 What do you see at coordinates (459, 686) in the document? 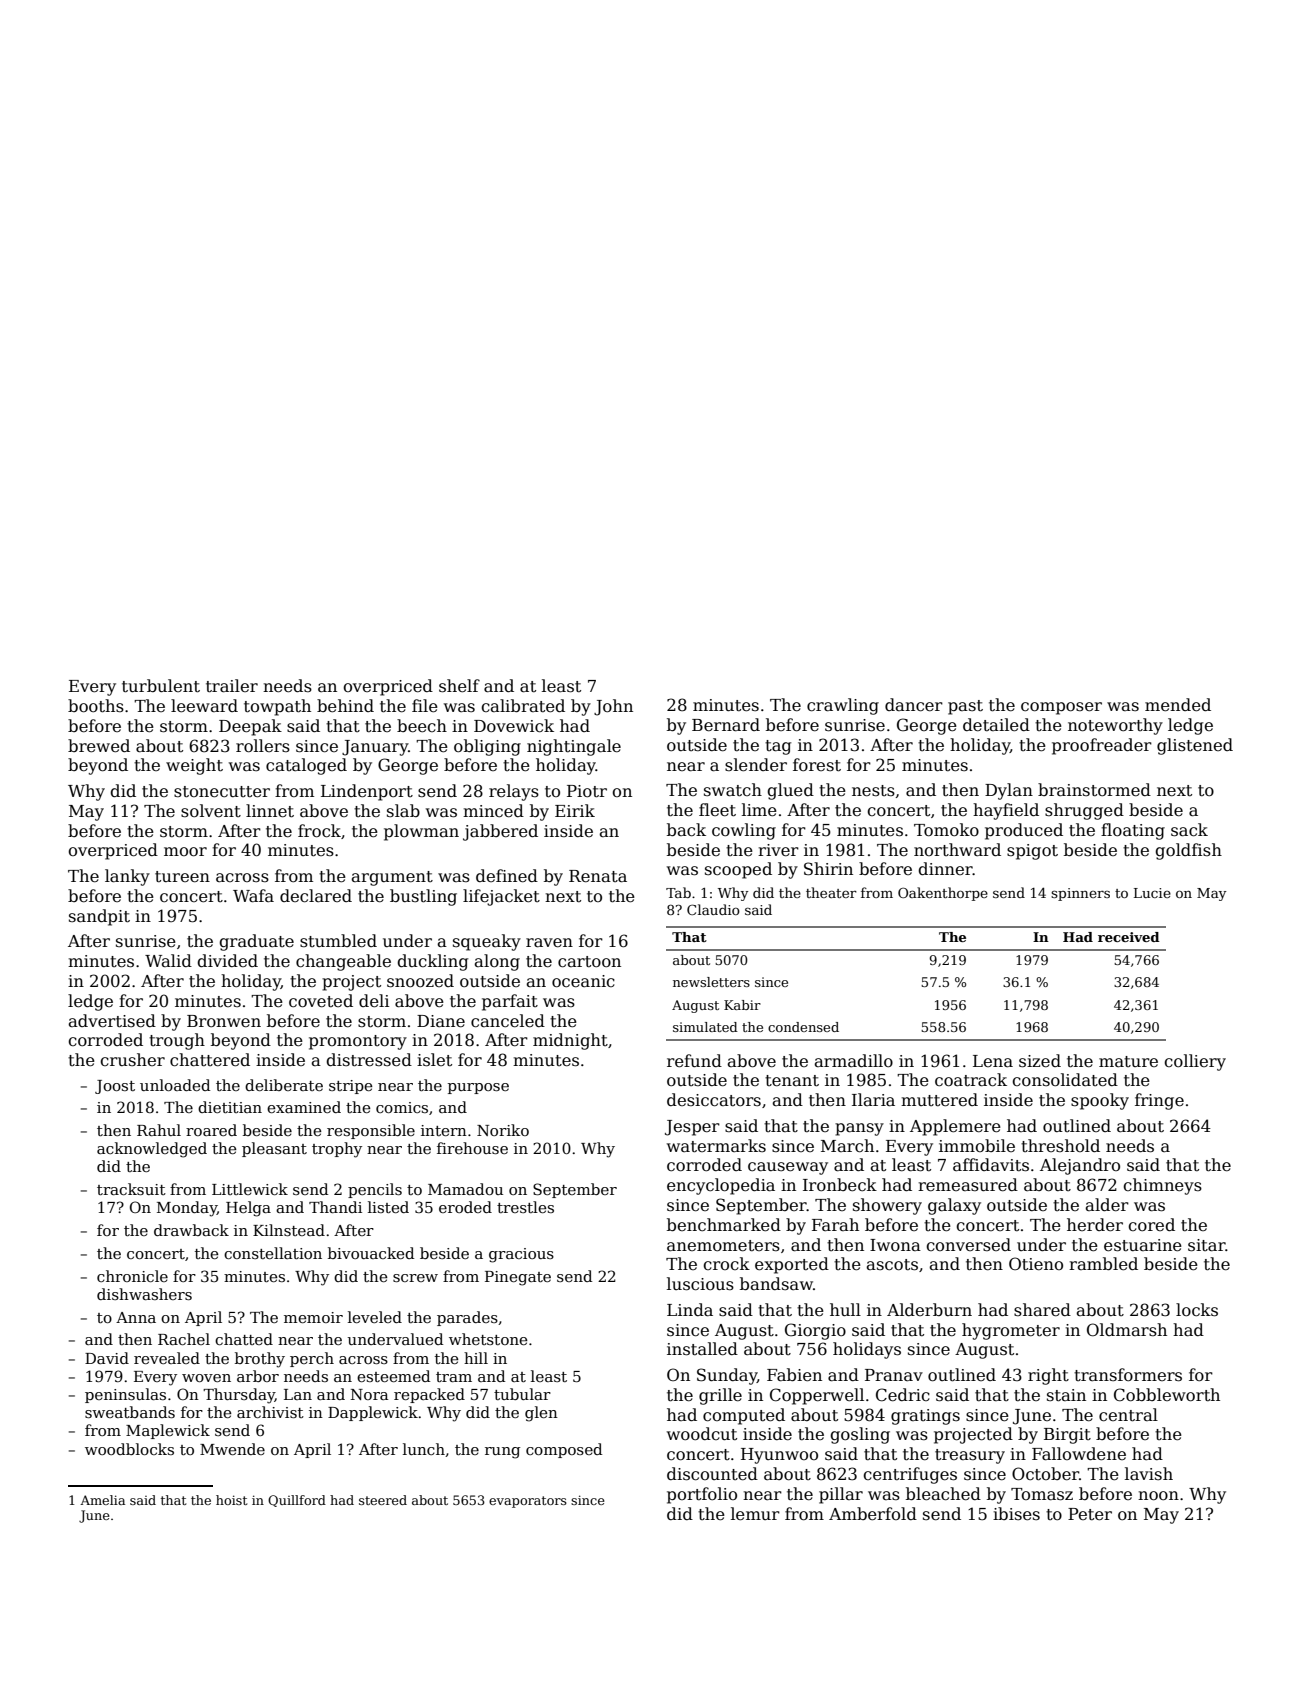
I see `shelf` at bounding box center [459, 686].
